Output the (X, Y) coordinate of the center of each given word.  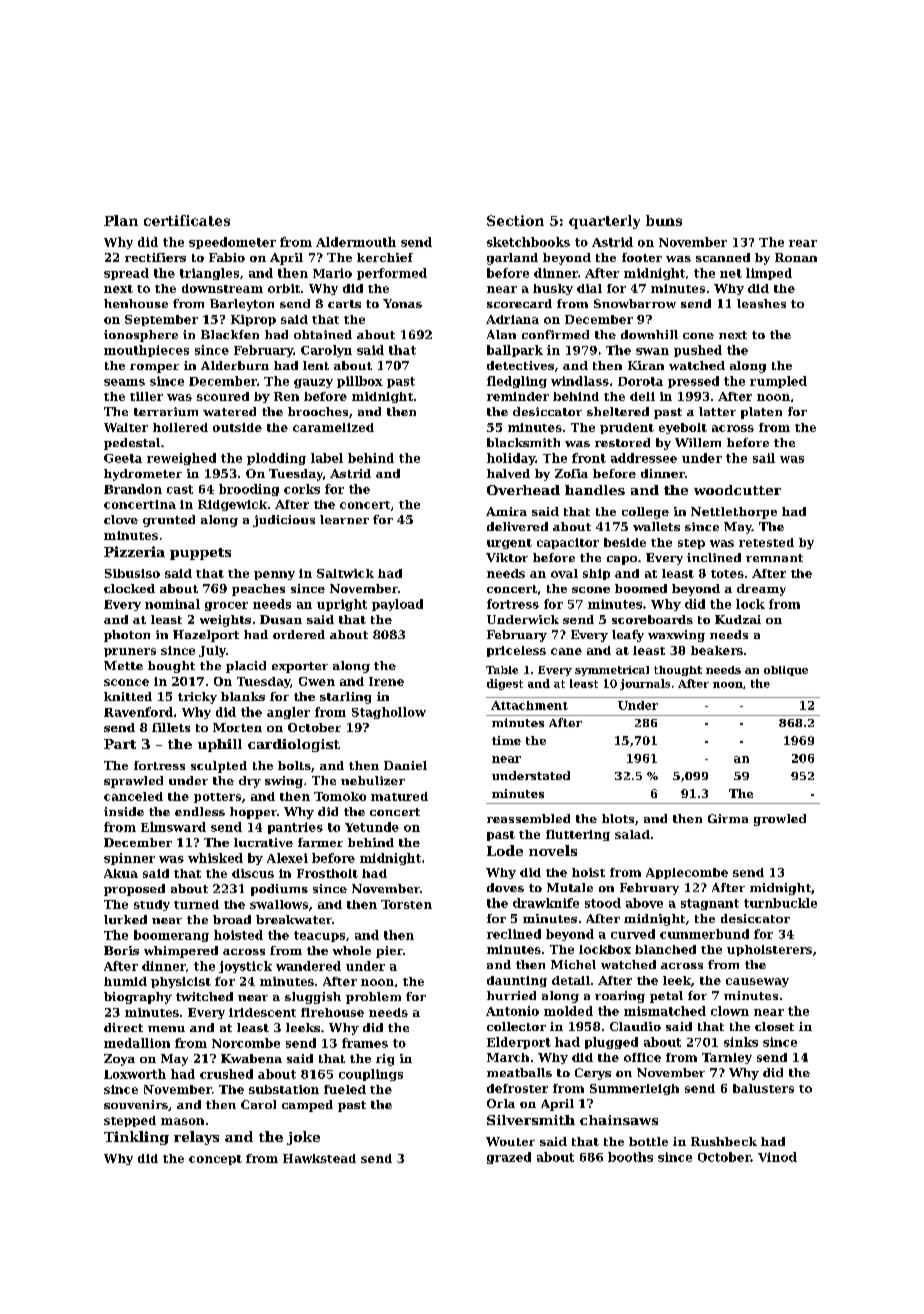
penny (274, 575)
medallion (137, 1043)
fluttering (578, 835)
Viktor (507, 557)
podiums (279, 890)
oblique (786, 671)
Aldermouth (356, 242)
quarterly (604, 222)
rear (803, 243)
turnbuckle (780, 903)
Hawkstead (319, 1158)
